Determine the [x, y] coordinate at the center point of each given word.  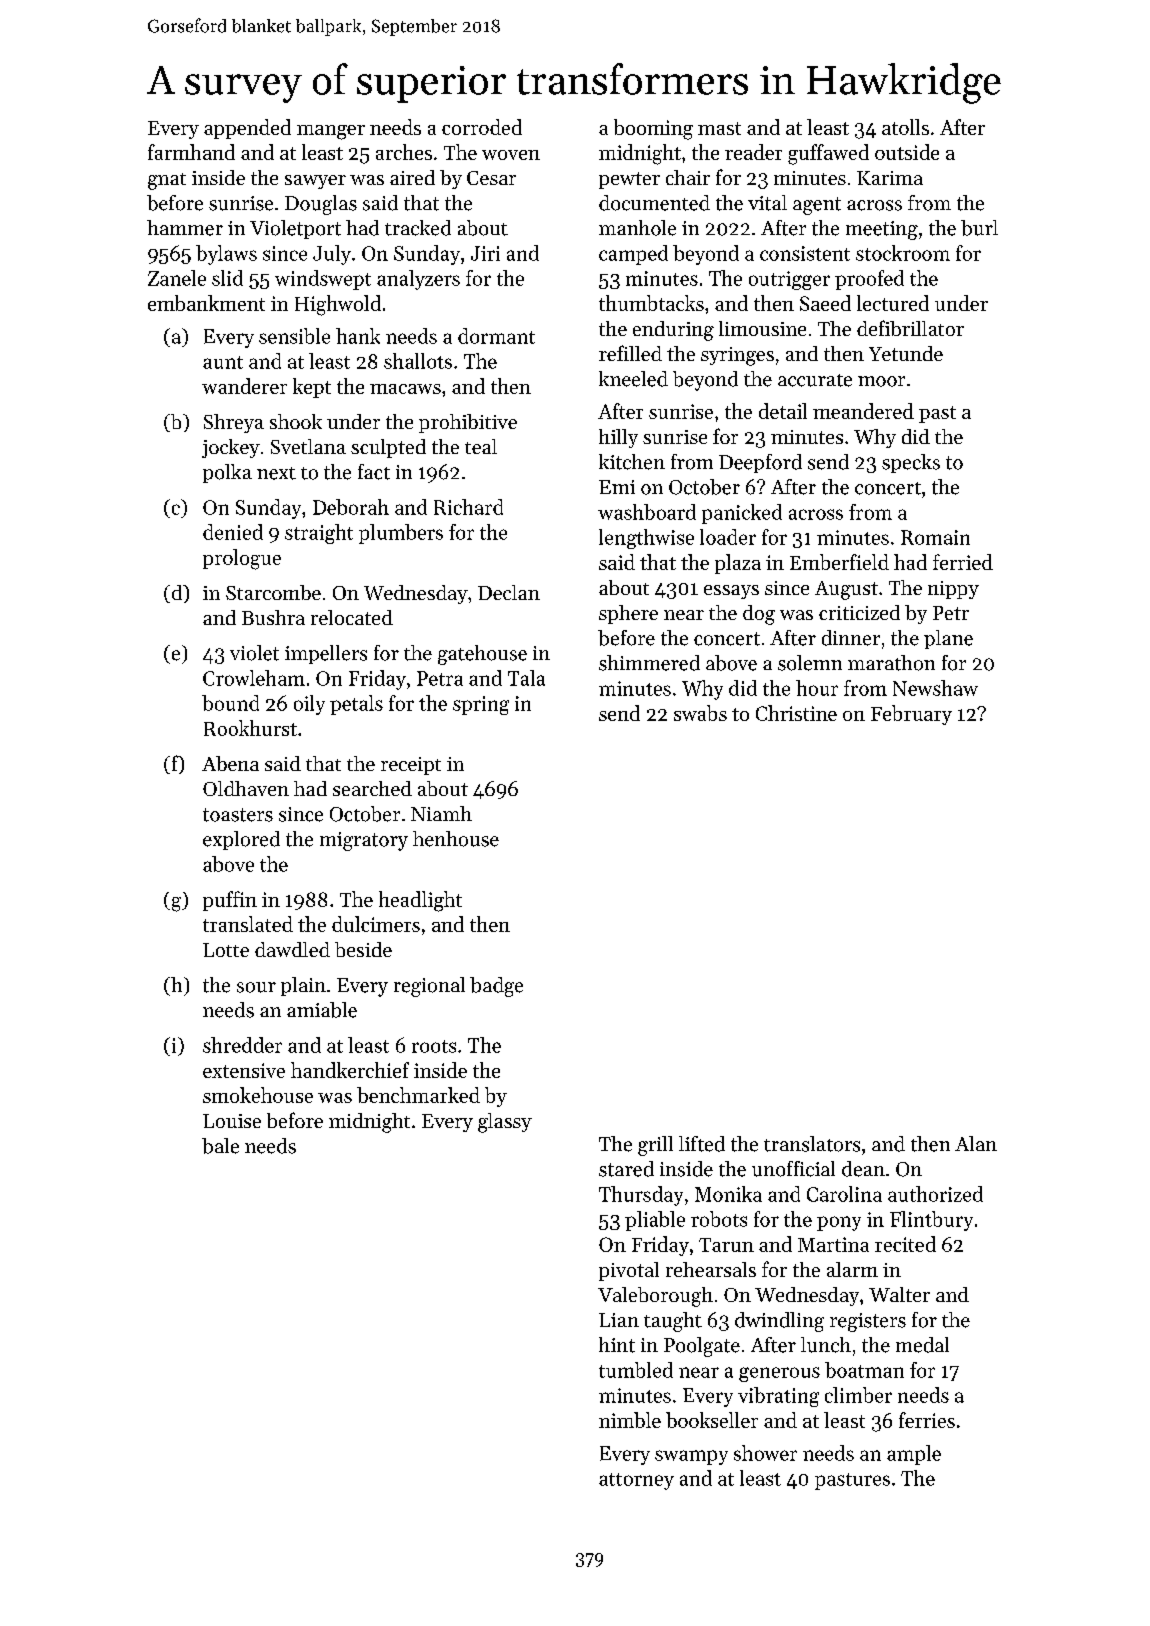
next [276, 473]
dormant [496, 336]
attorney [636, 1481]
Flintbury [931, 1221]
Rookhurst [250, 728]
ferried [963, 562]
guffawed [828, 154]
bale [220, 1146]
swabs [700, 713]
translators [812, 1144]
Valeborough [655, 1297]
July [332, 255]
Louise [232, 1121]
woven [511, 155]
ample [914, 1455]
